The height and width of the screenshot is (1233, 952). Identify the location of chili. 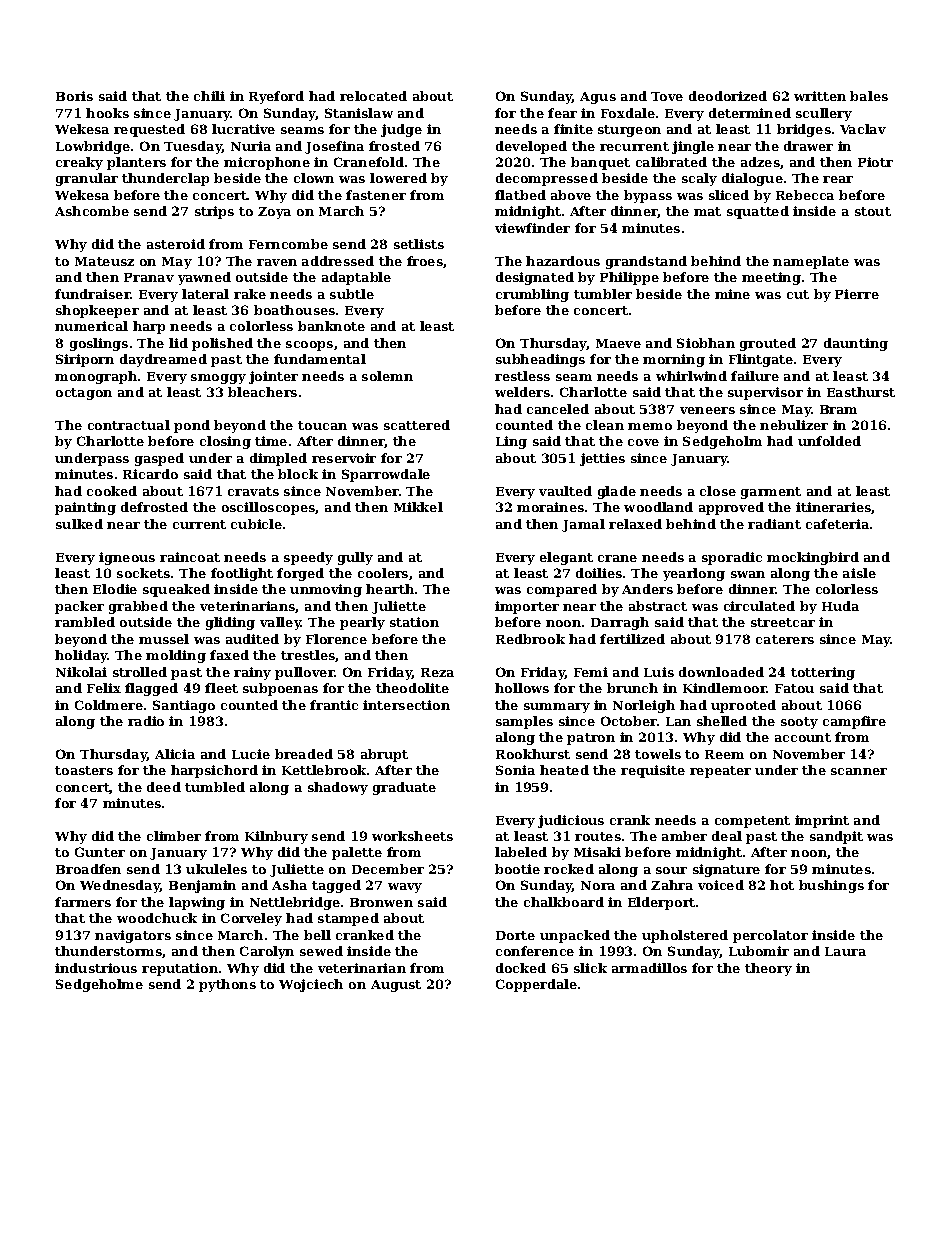
(209, 96).
